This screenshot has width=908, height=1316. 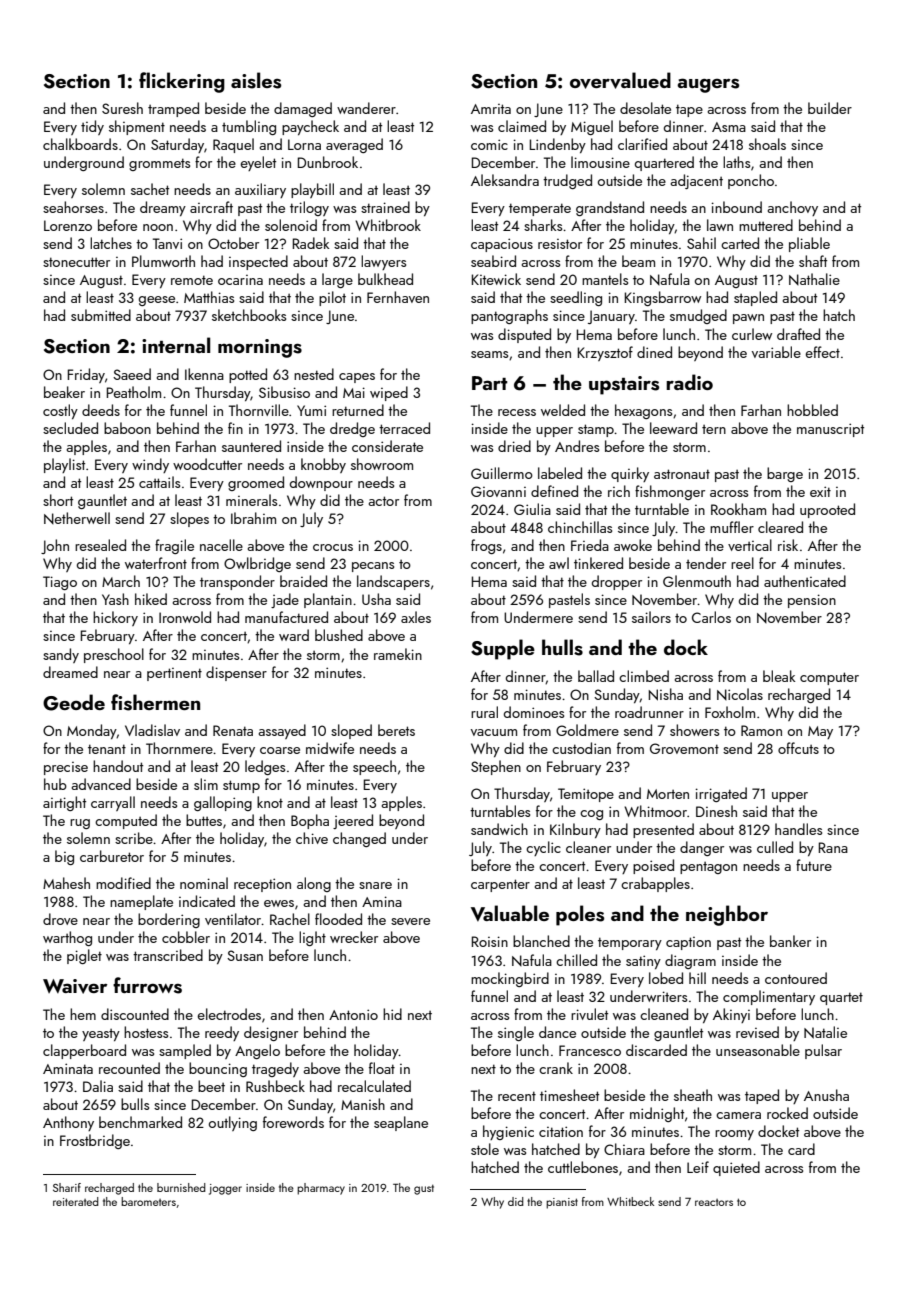 I want to click on Kitewick, so click(x=496, y=279).
